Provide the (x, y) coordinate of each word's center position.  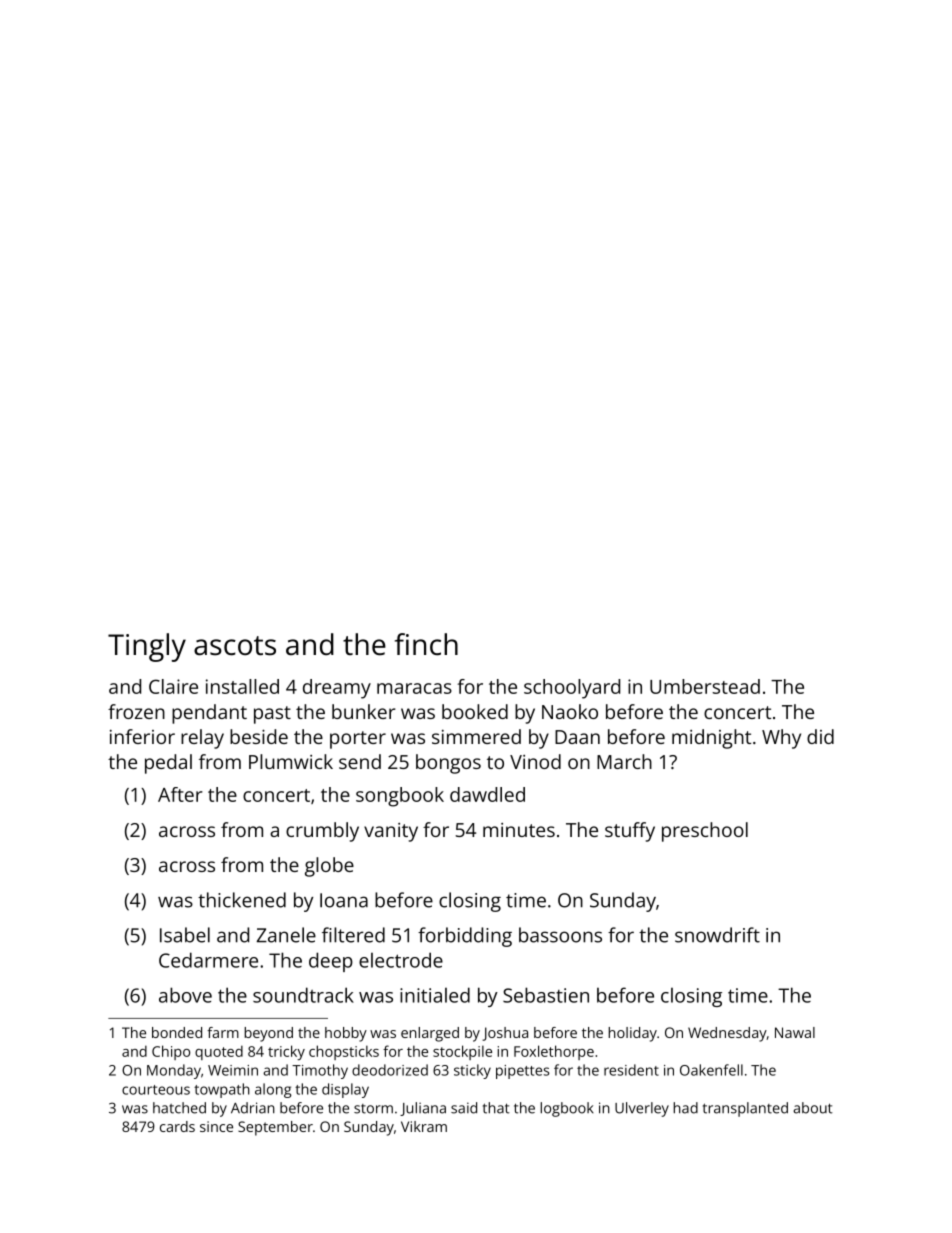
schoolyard (572, 689)
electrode (401, 960)
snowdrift (717, 935)
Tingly (147, 647)
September (275, 1128)
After (180, 794)
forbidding (465, 937)
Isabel (185, 935)
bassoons (560, 935)
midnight (711, 739)
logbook (566, 1109)
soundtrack (303, 995)
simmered (476, 736)
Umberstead (705, 686)
